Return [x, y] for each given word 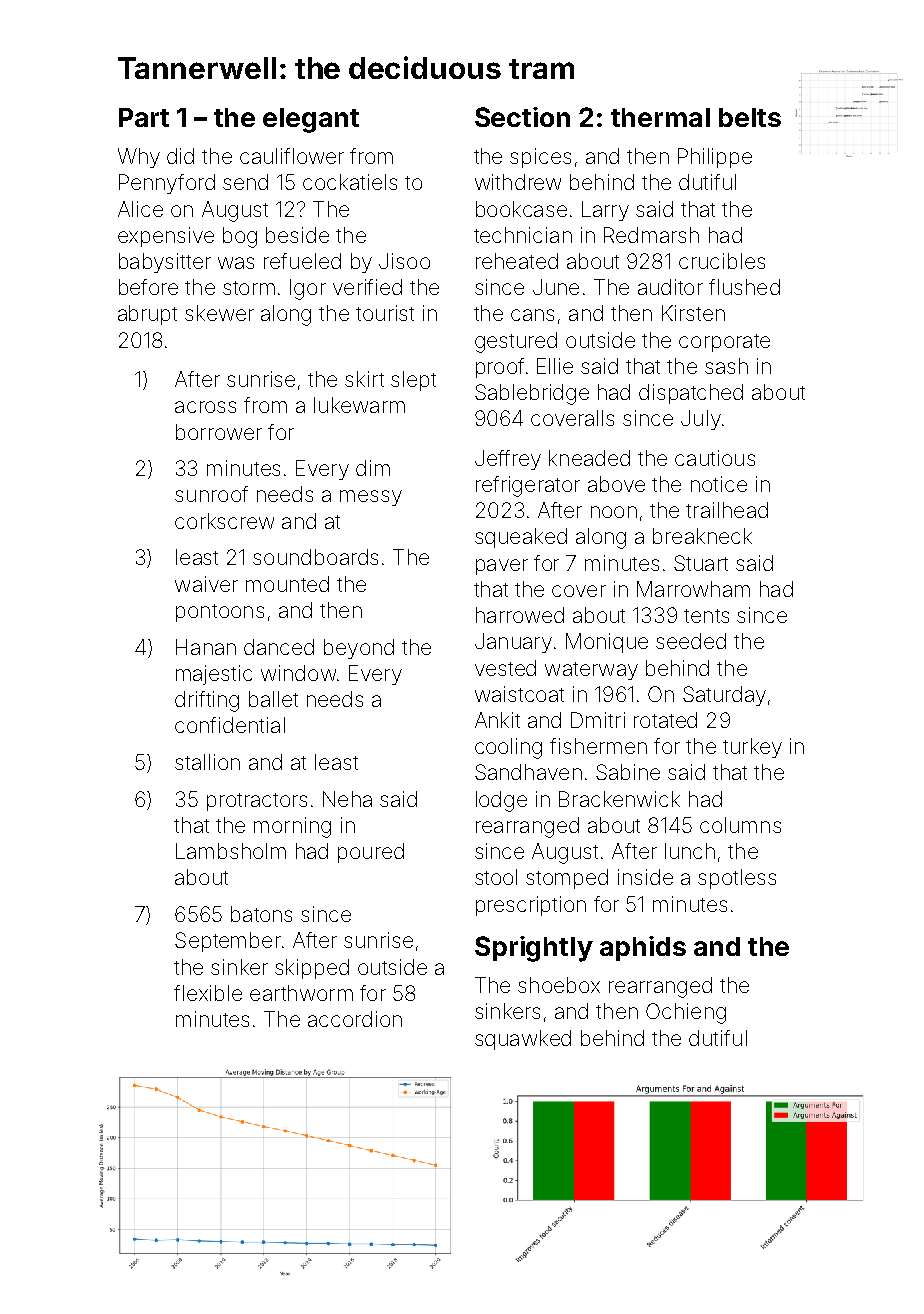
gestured [516, 342]
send [245, 182]
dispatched [691, 394]
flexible [208, 993]
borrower [219, 432]
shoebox [559, 985]
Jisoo [404, 261]
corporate [724, 343]
